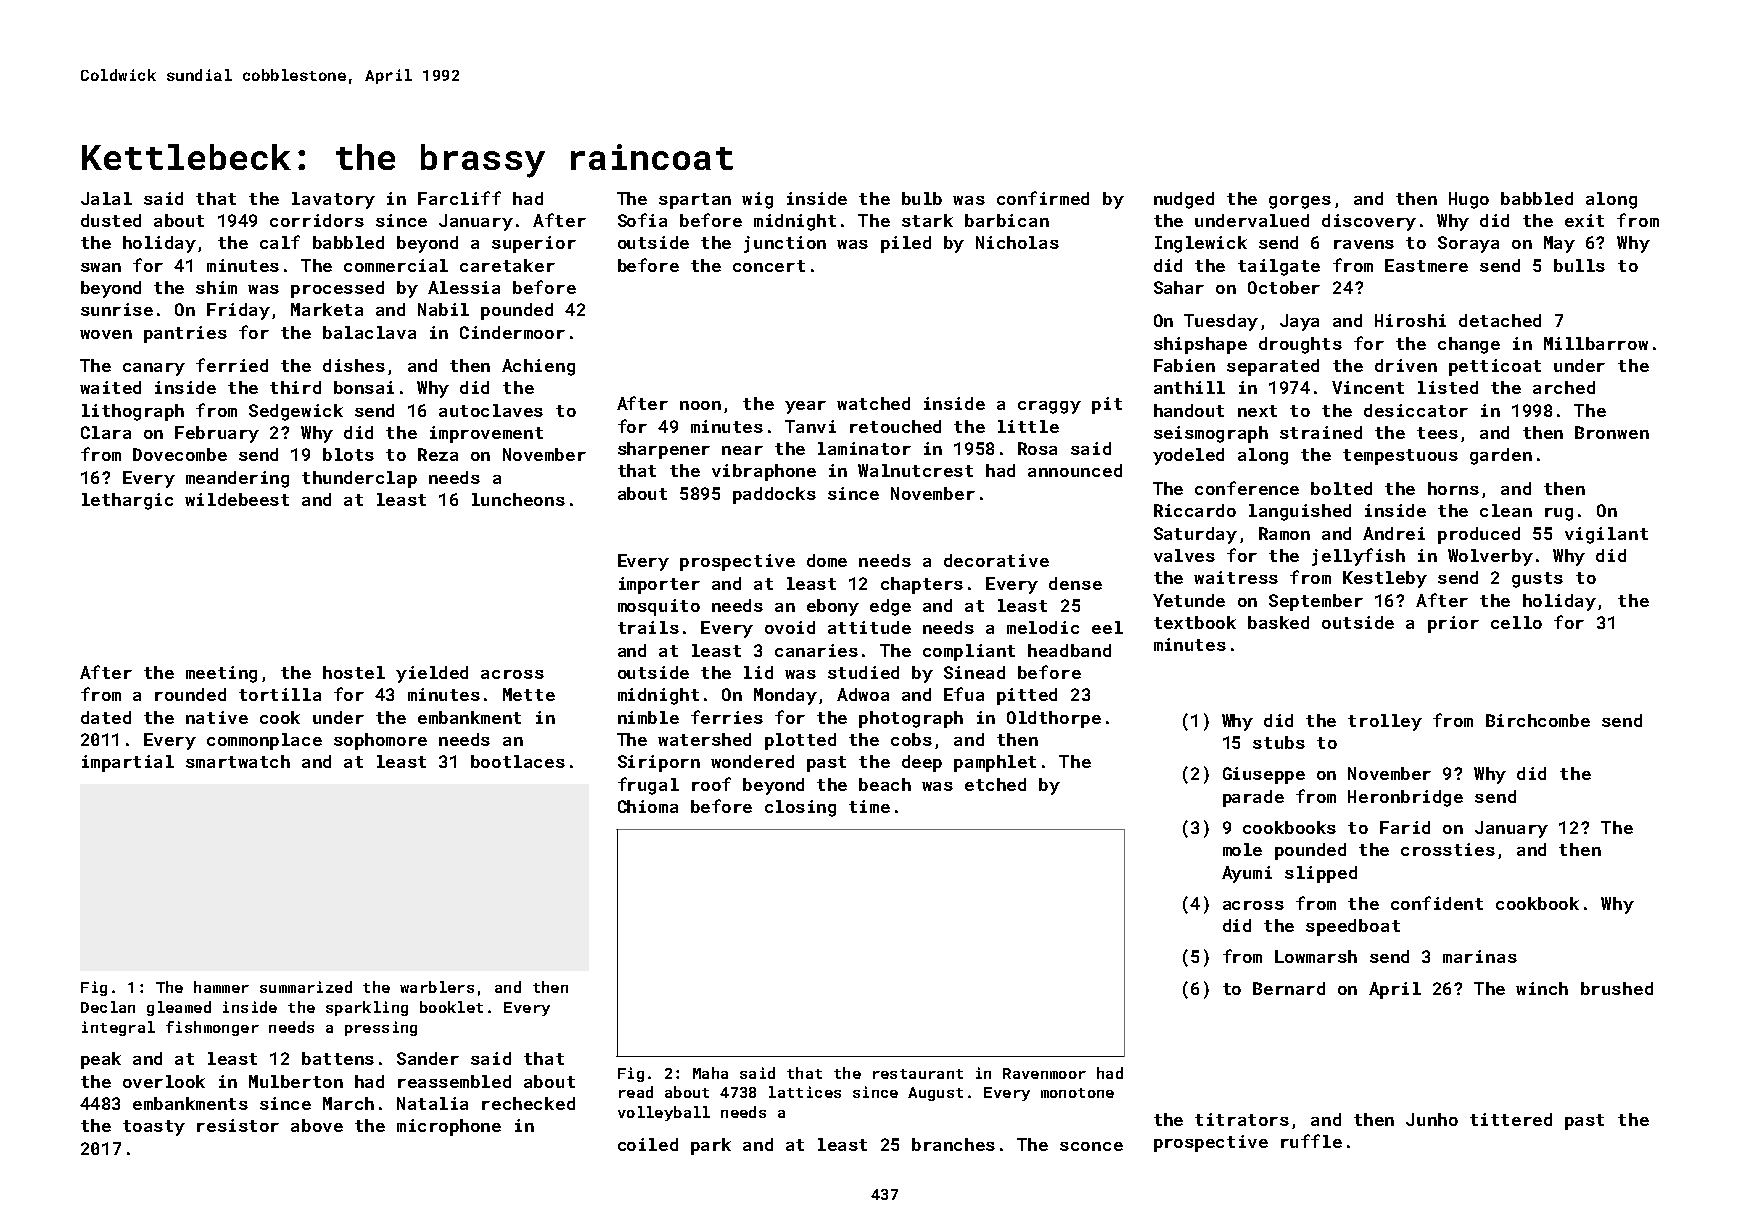 The width and height of the page is (1742, 1231). I want to click on cello, so click(1516, 622).
